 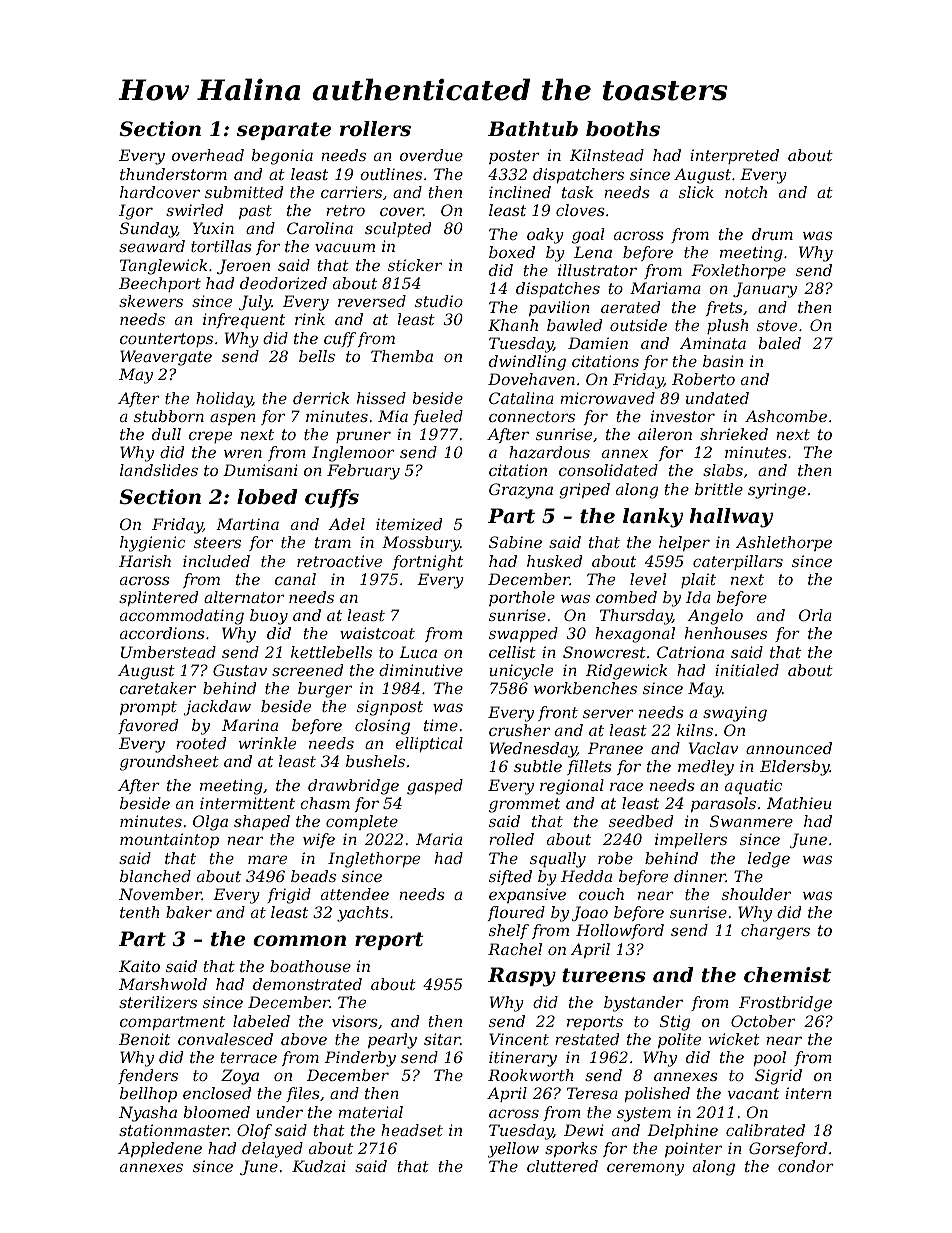 What do you see at coordinates (558, 289) in the screenshot?
I see `dispatches` at bounding box center [558, 289].
